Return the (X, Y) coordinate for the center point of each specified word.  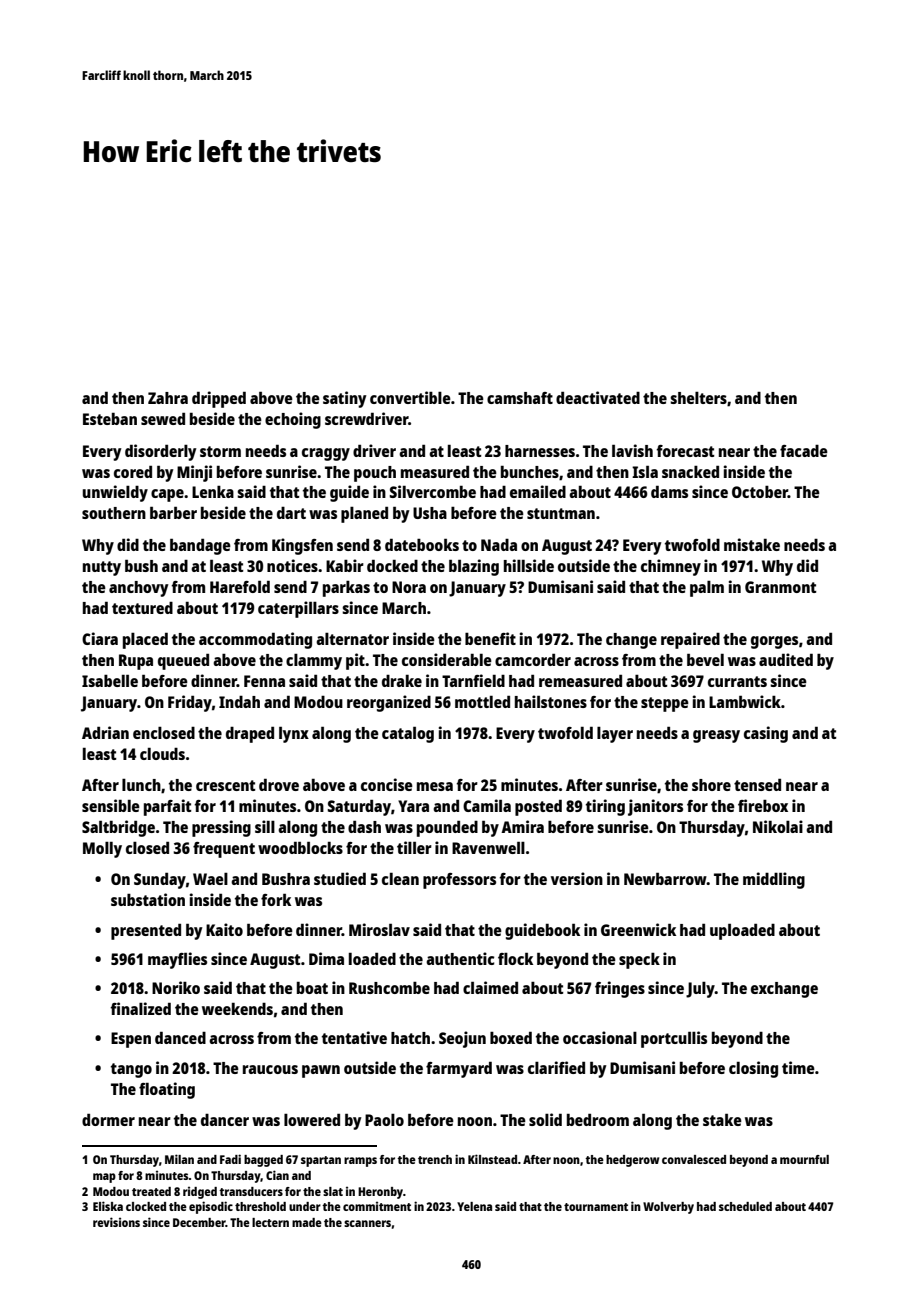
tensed (757, 784)
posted (538, 807)
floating (167, 1090)
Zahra (168, 398)
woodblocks (300, 847)
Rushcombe (389, 988)
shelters (698, 398)
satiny (344, 399)
